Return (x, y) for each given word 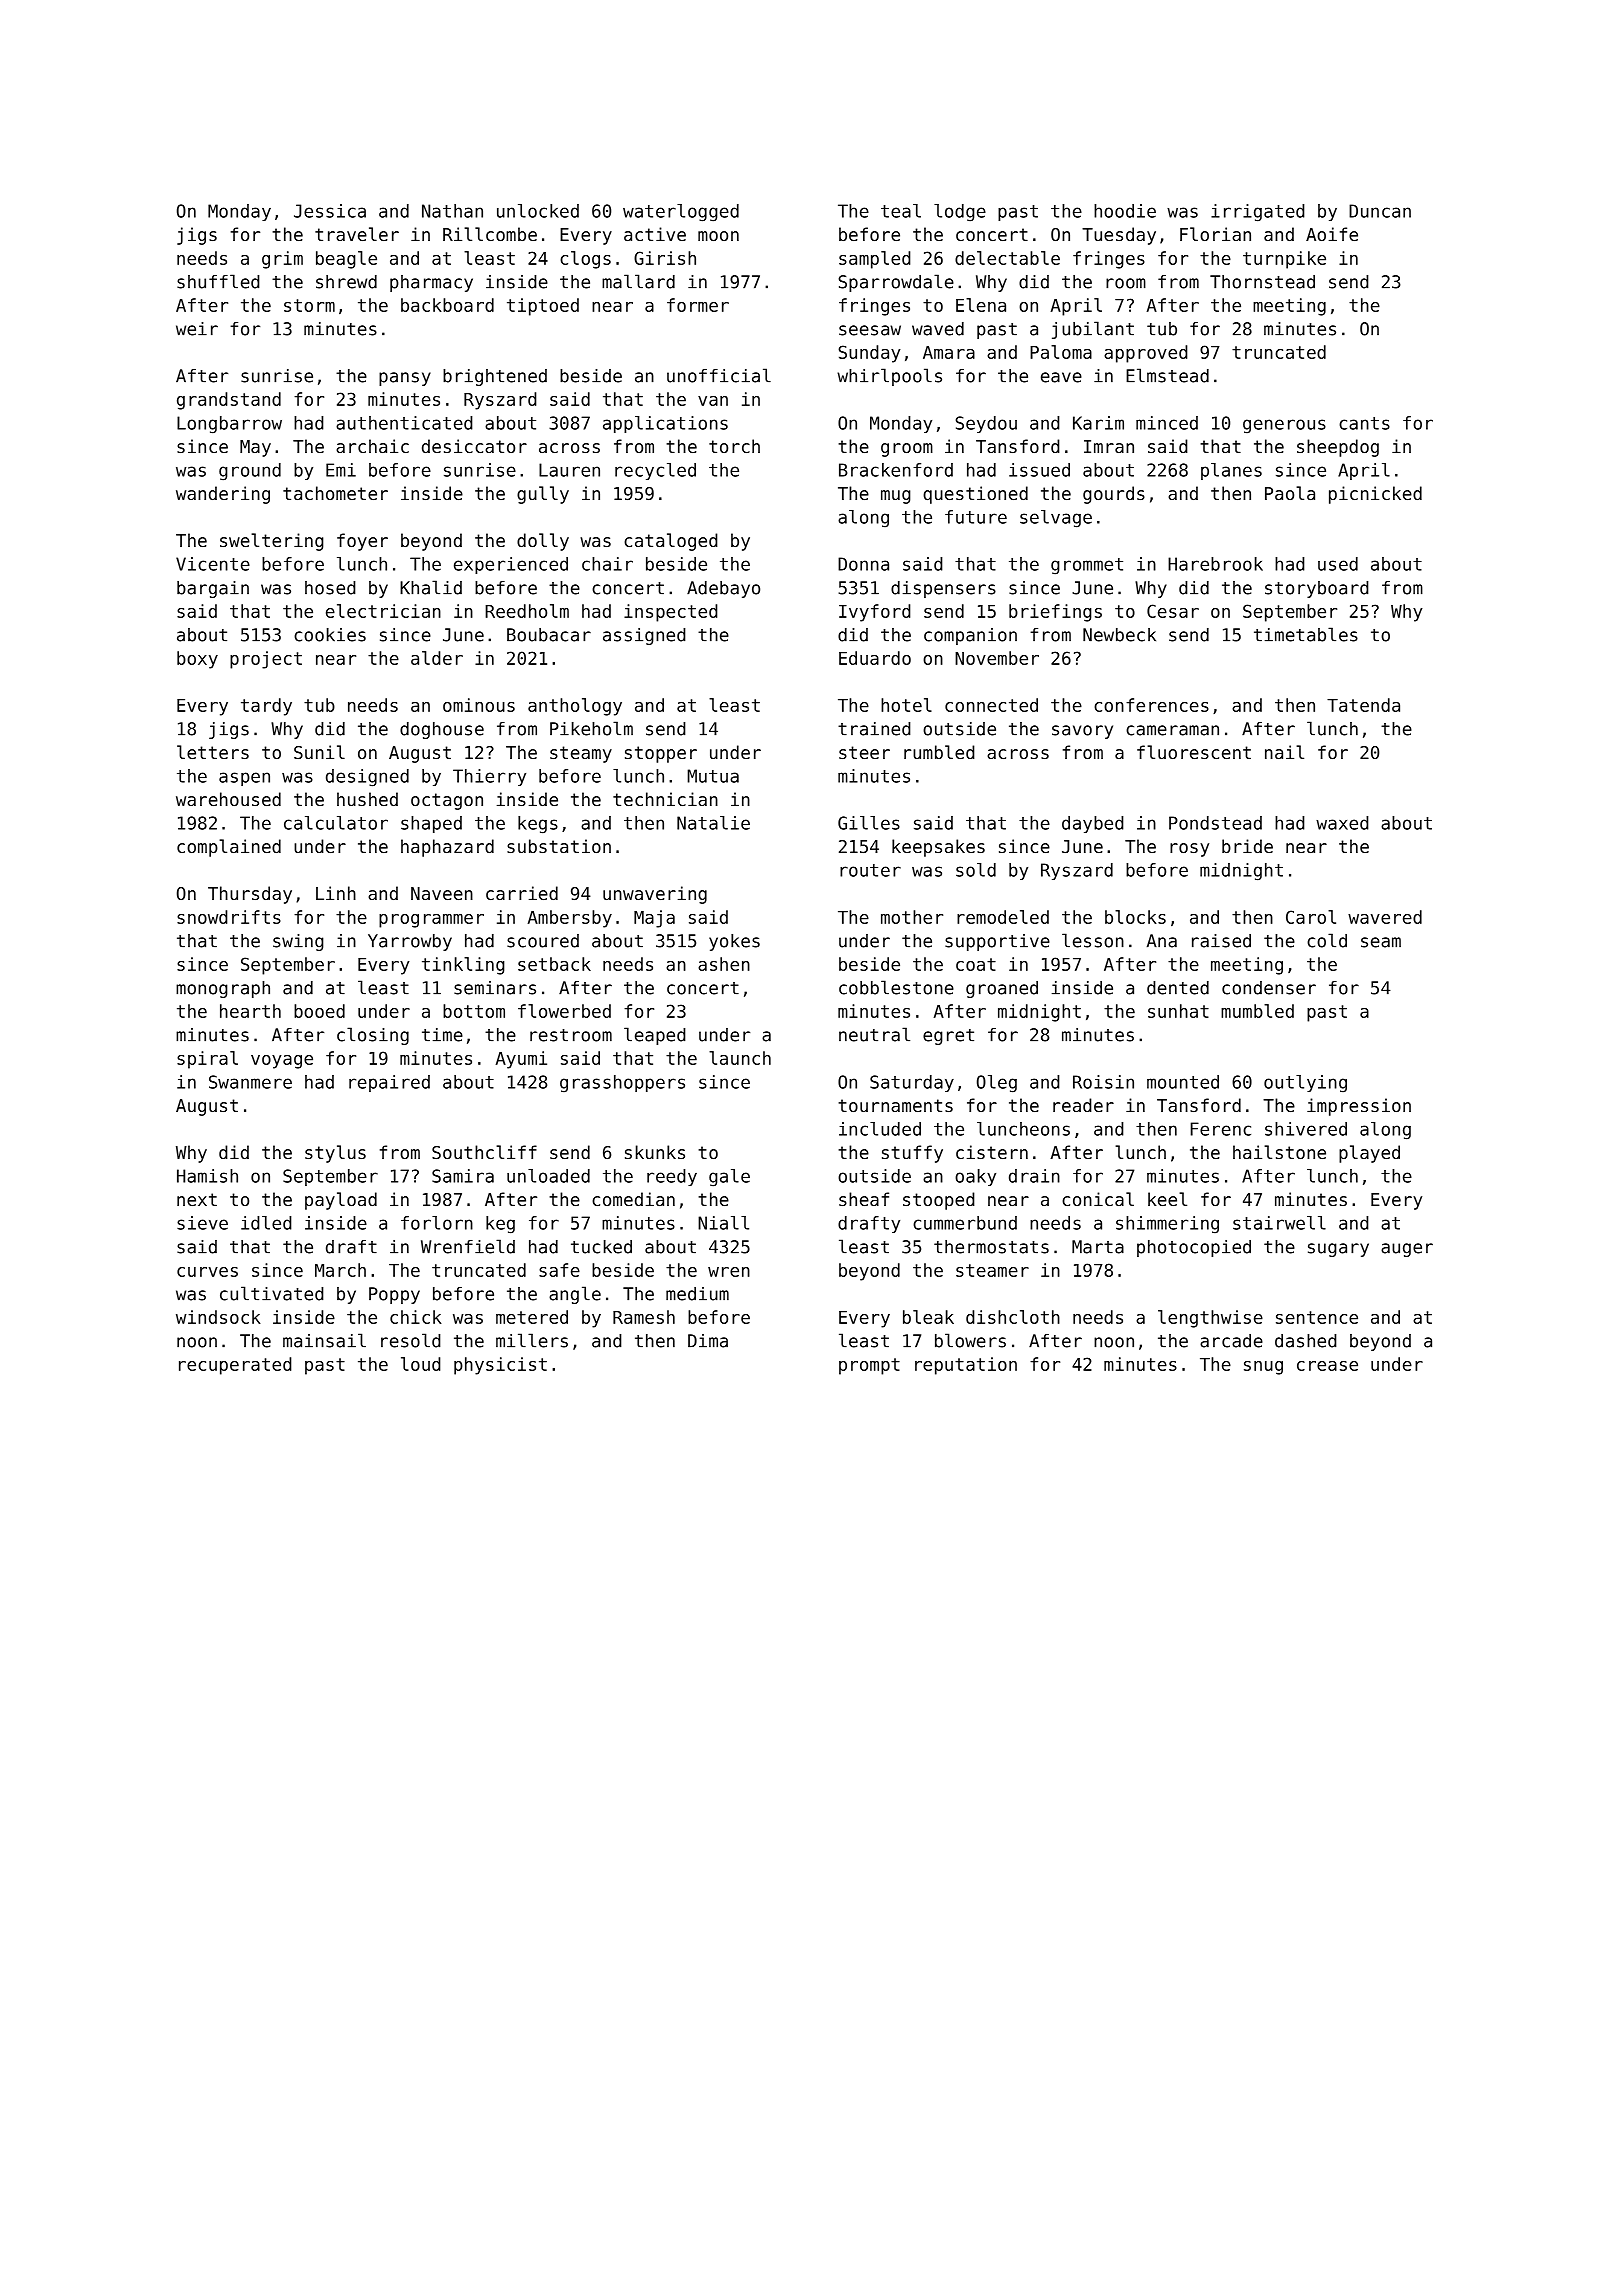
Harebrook (1215, 564)
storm (309, 305)
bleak (928, 1317)
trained (874, 729)
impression (1359, 1107)
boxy (197, 660)
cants (1364, 423)
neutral (874, 1034)
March (340, 1270)
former (698, 305)
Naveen (442, 893)
